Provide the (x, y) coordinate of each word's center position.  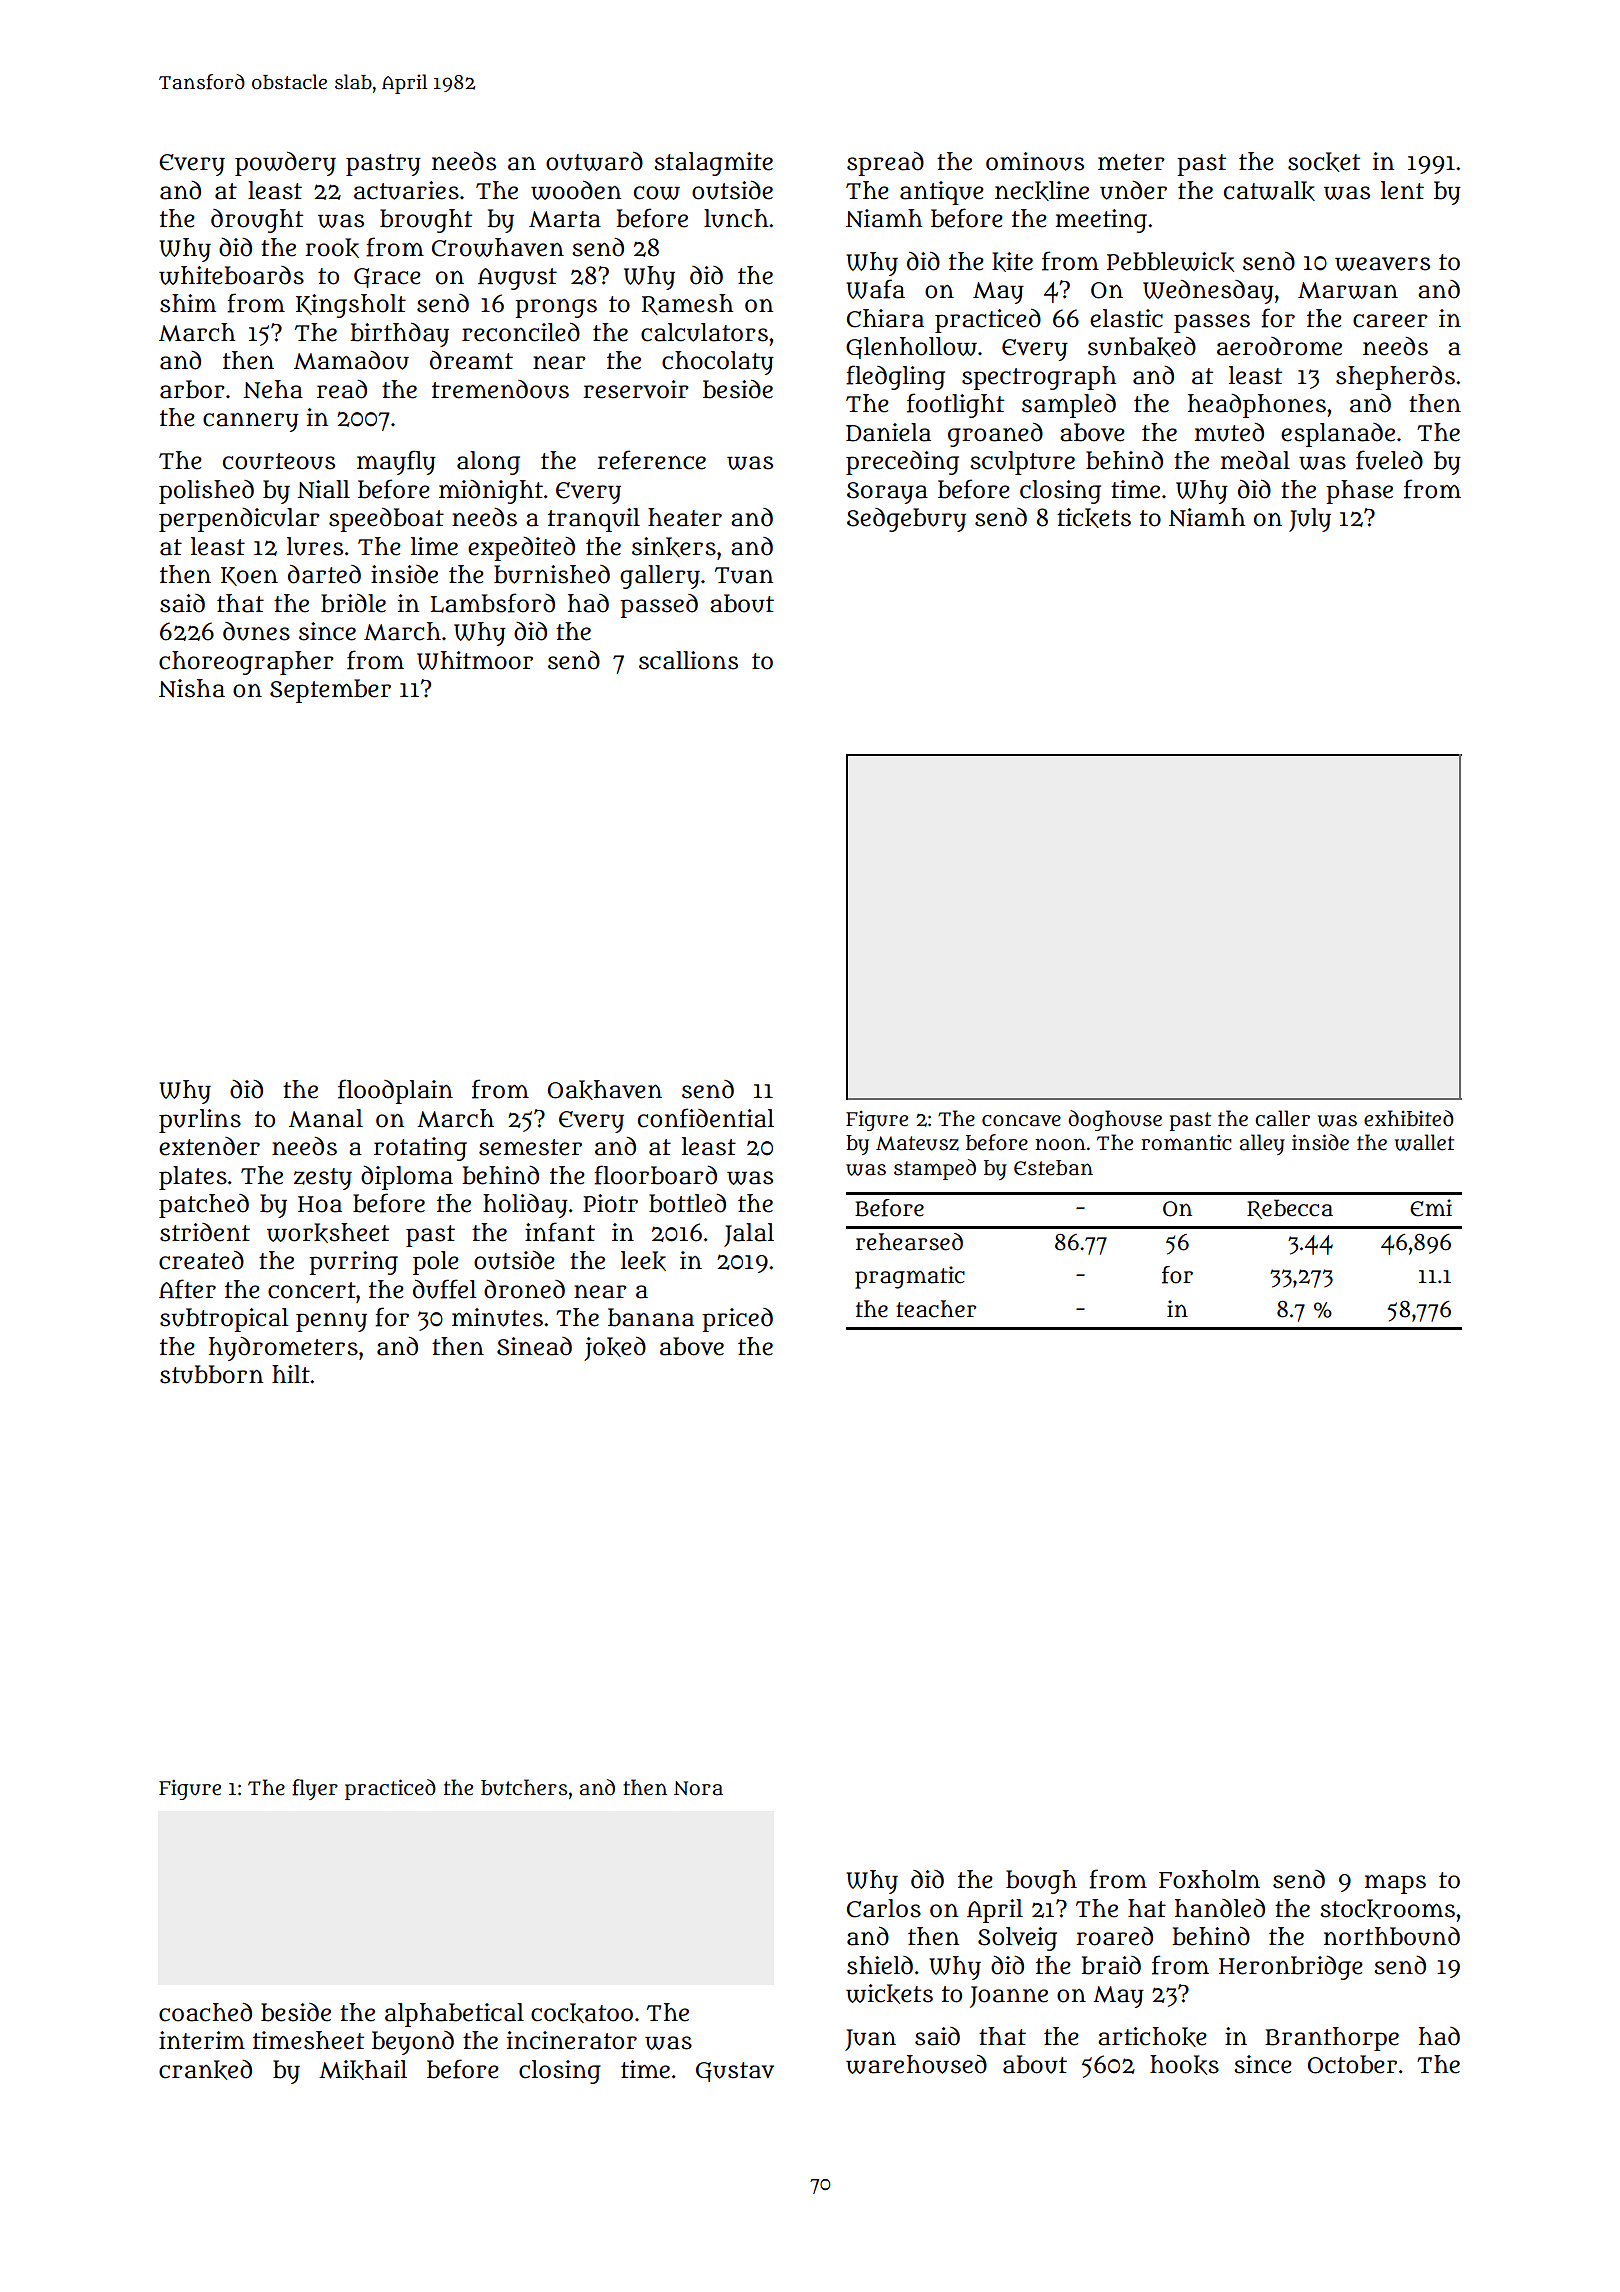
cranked (205, 2070)
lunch (736, 218)
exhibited (1409, 1118)
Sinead (534, 1346)
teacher (936, 1309)
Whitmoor (475, 660)
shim (188, 303)
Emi (1431, 1208)
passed (659, 606)
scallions (688, 660)
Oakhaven (605, 1090)
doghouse (1115, 1120)
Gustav (735, 2072)
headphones (1257, 406)
